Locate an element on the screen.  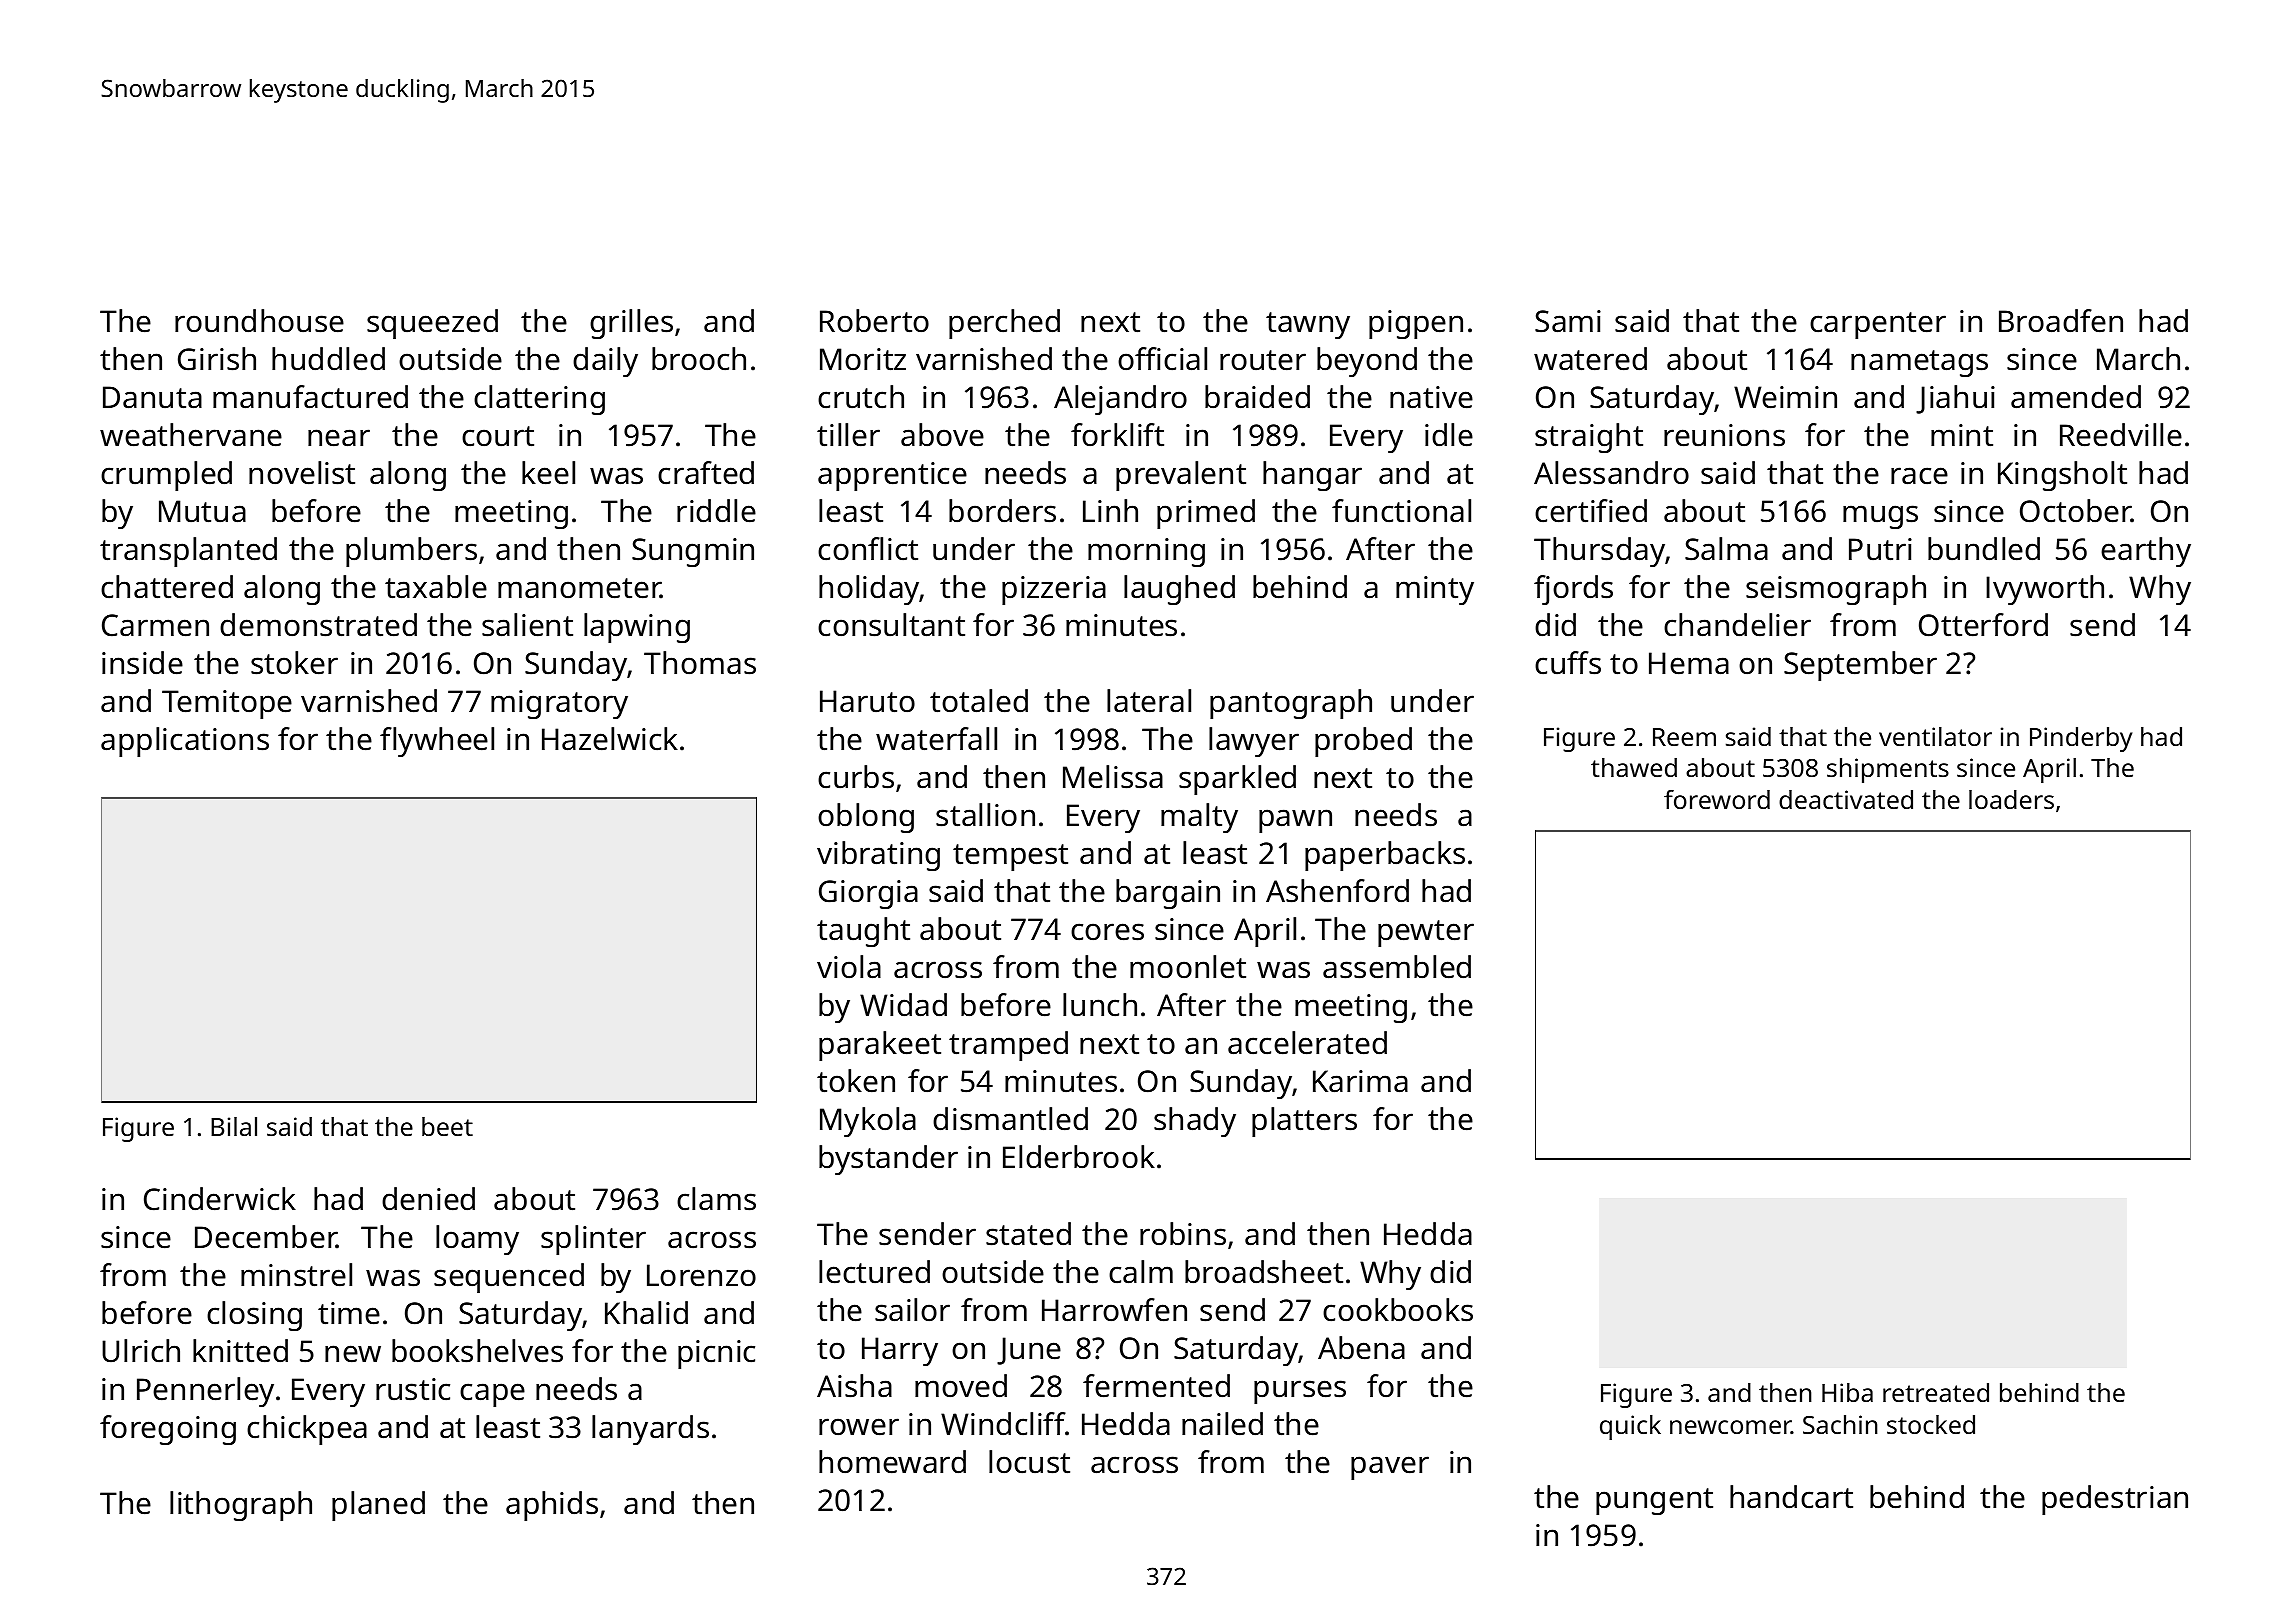
straight is located at coordinates (1589, 438).
